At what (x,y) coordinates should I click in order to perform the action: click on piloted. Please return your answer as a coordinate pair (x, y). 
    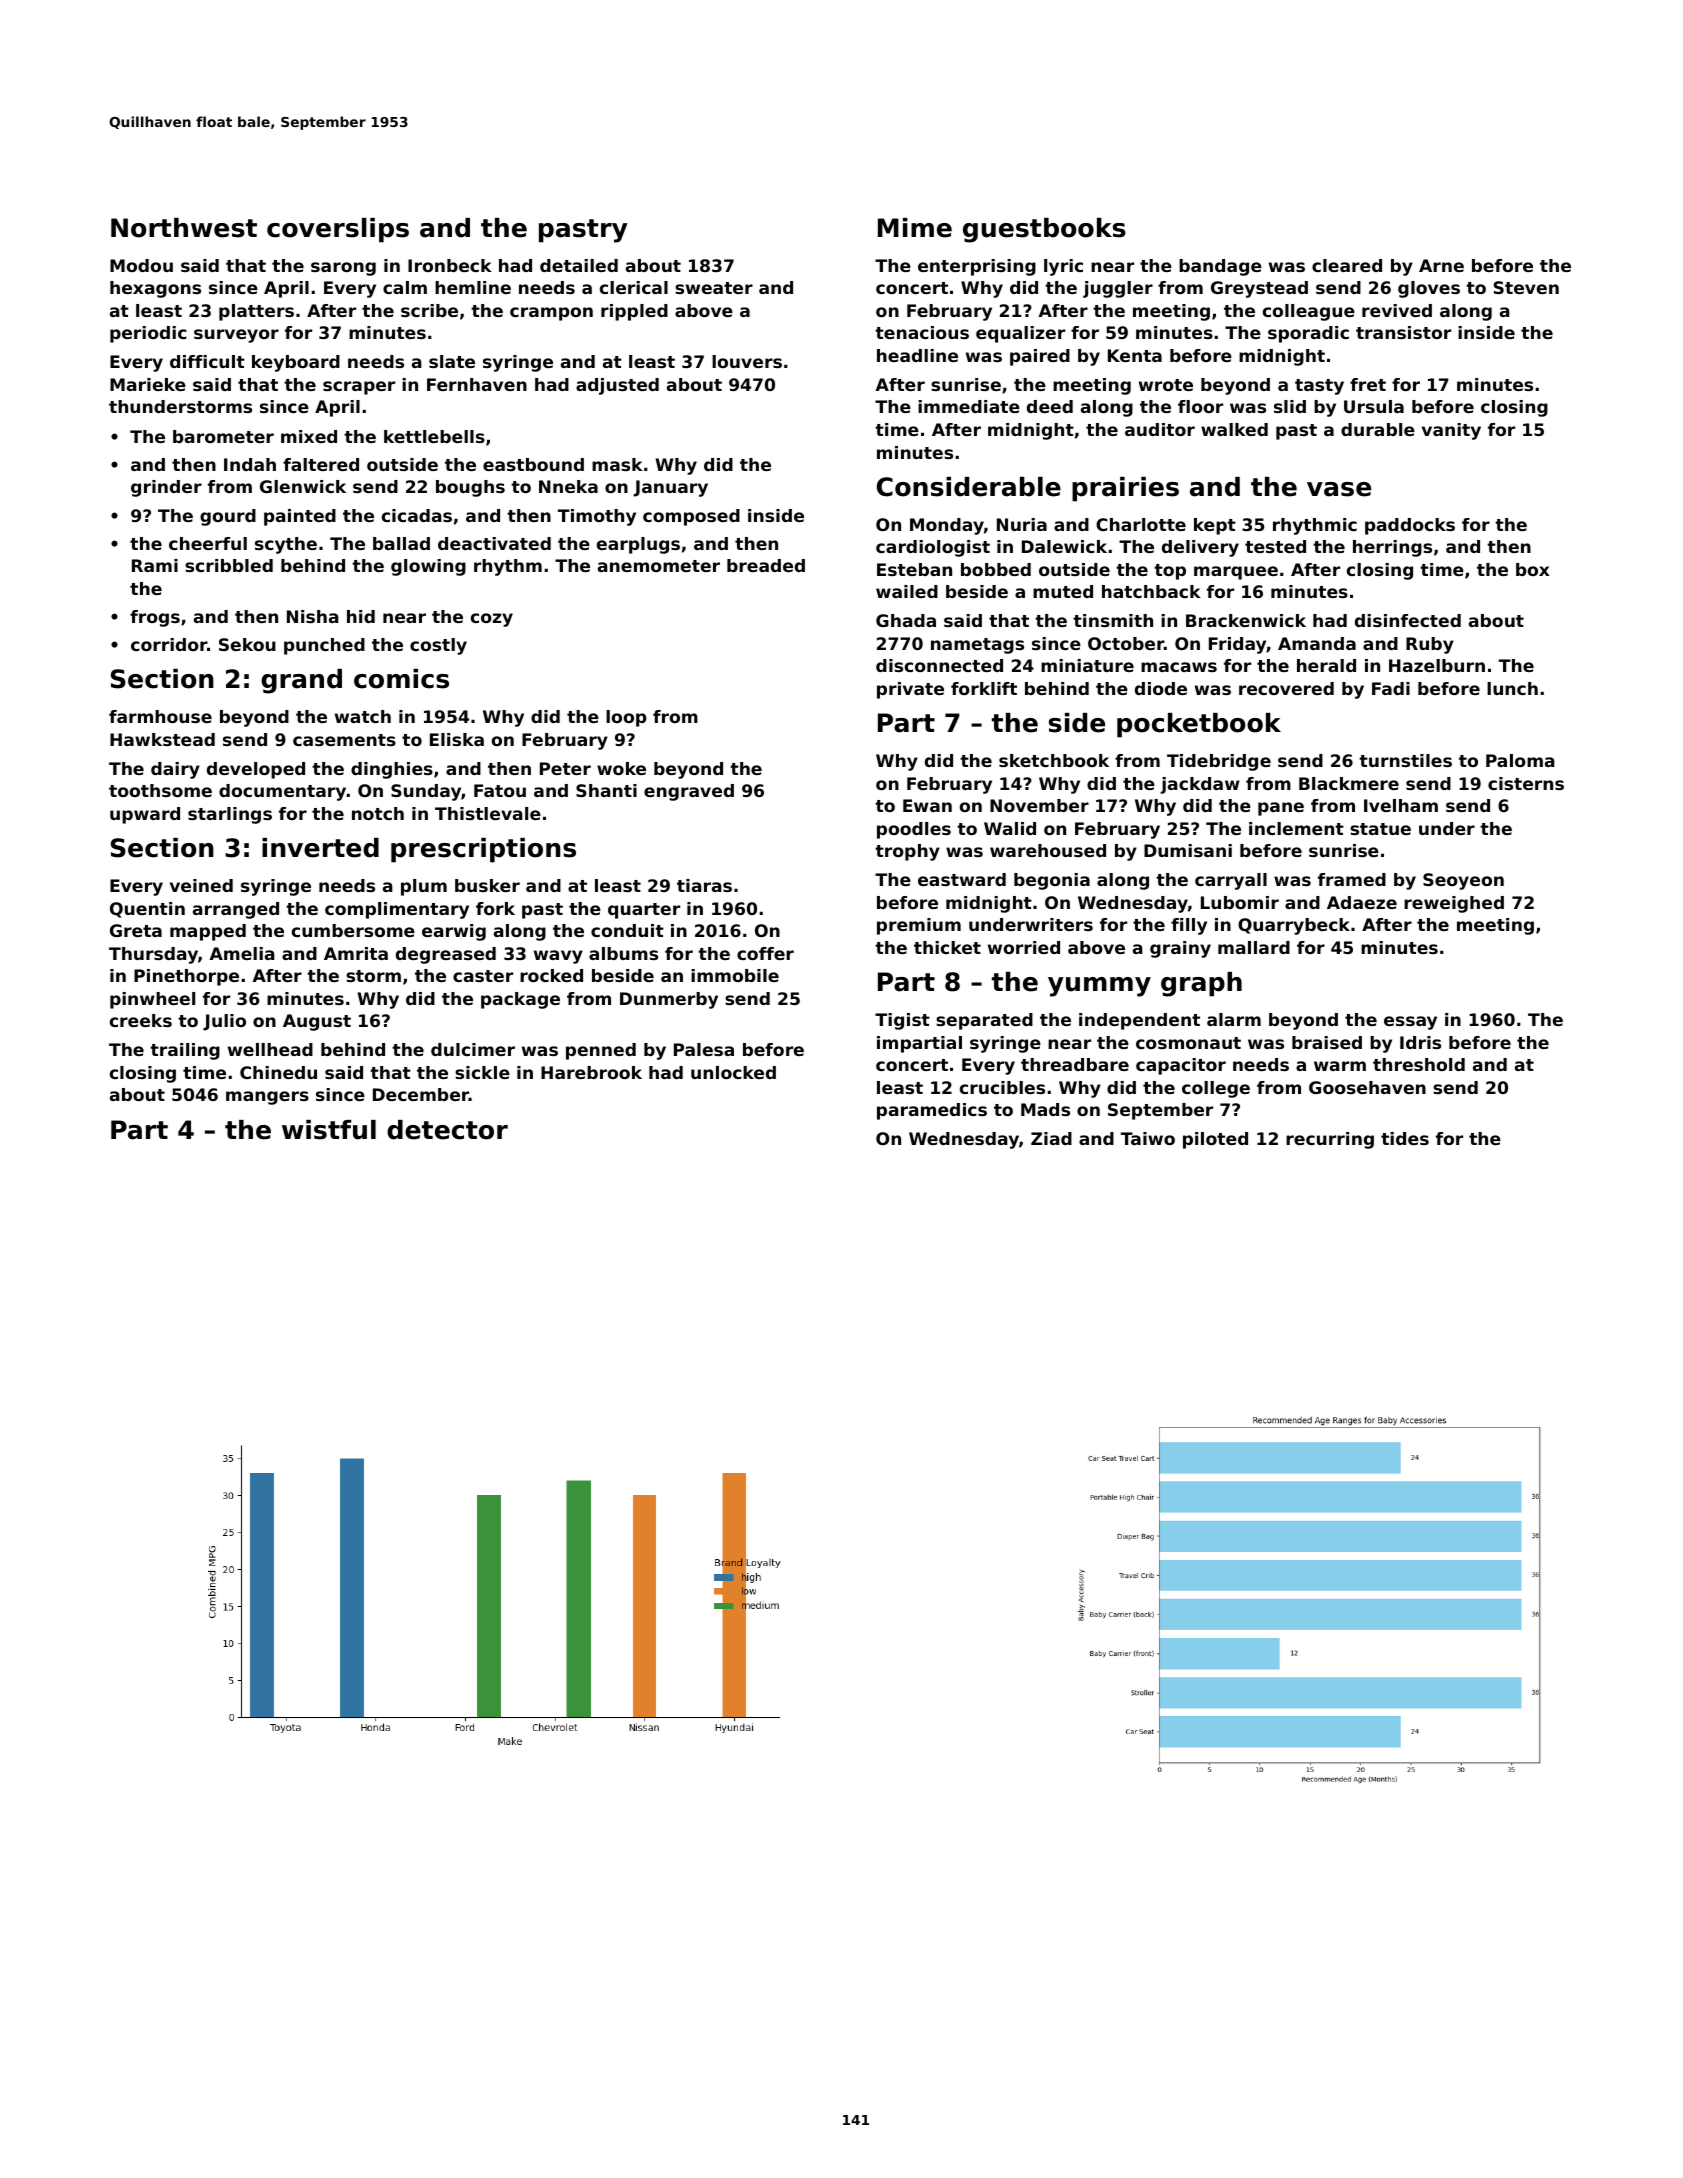
    Looking at the image, I should click on (1215, 1140).
